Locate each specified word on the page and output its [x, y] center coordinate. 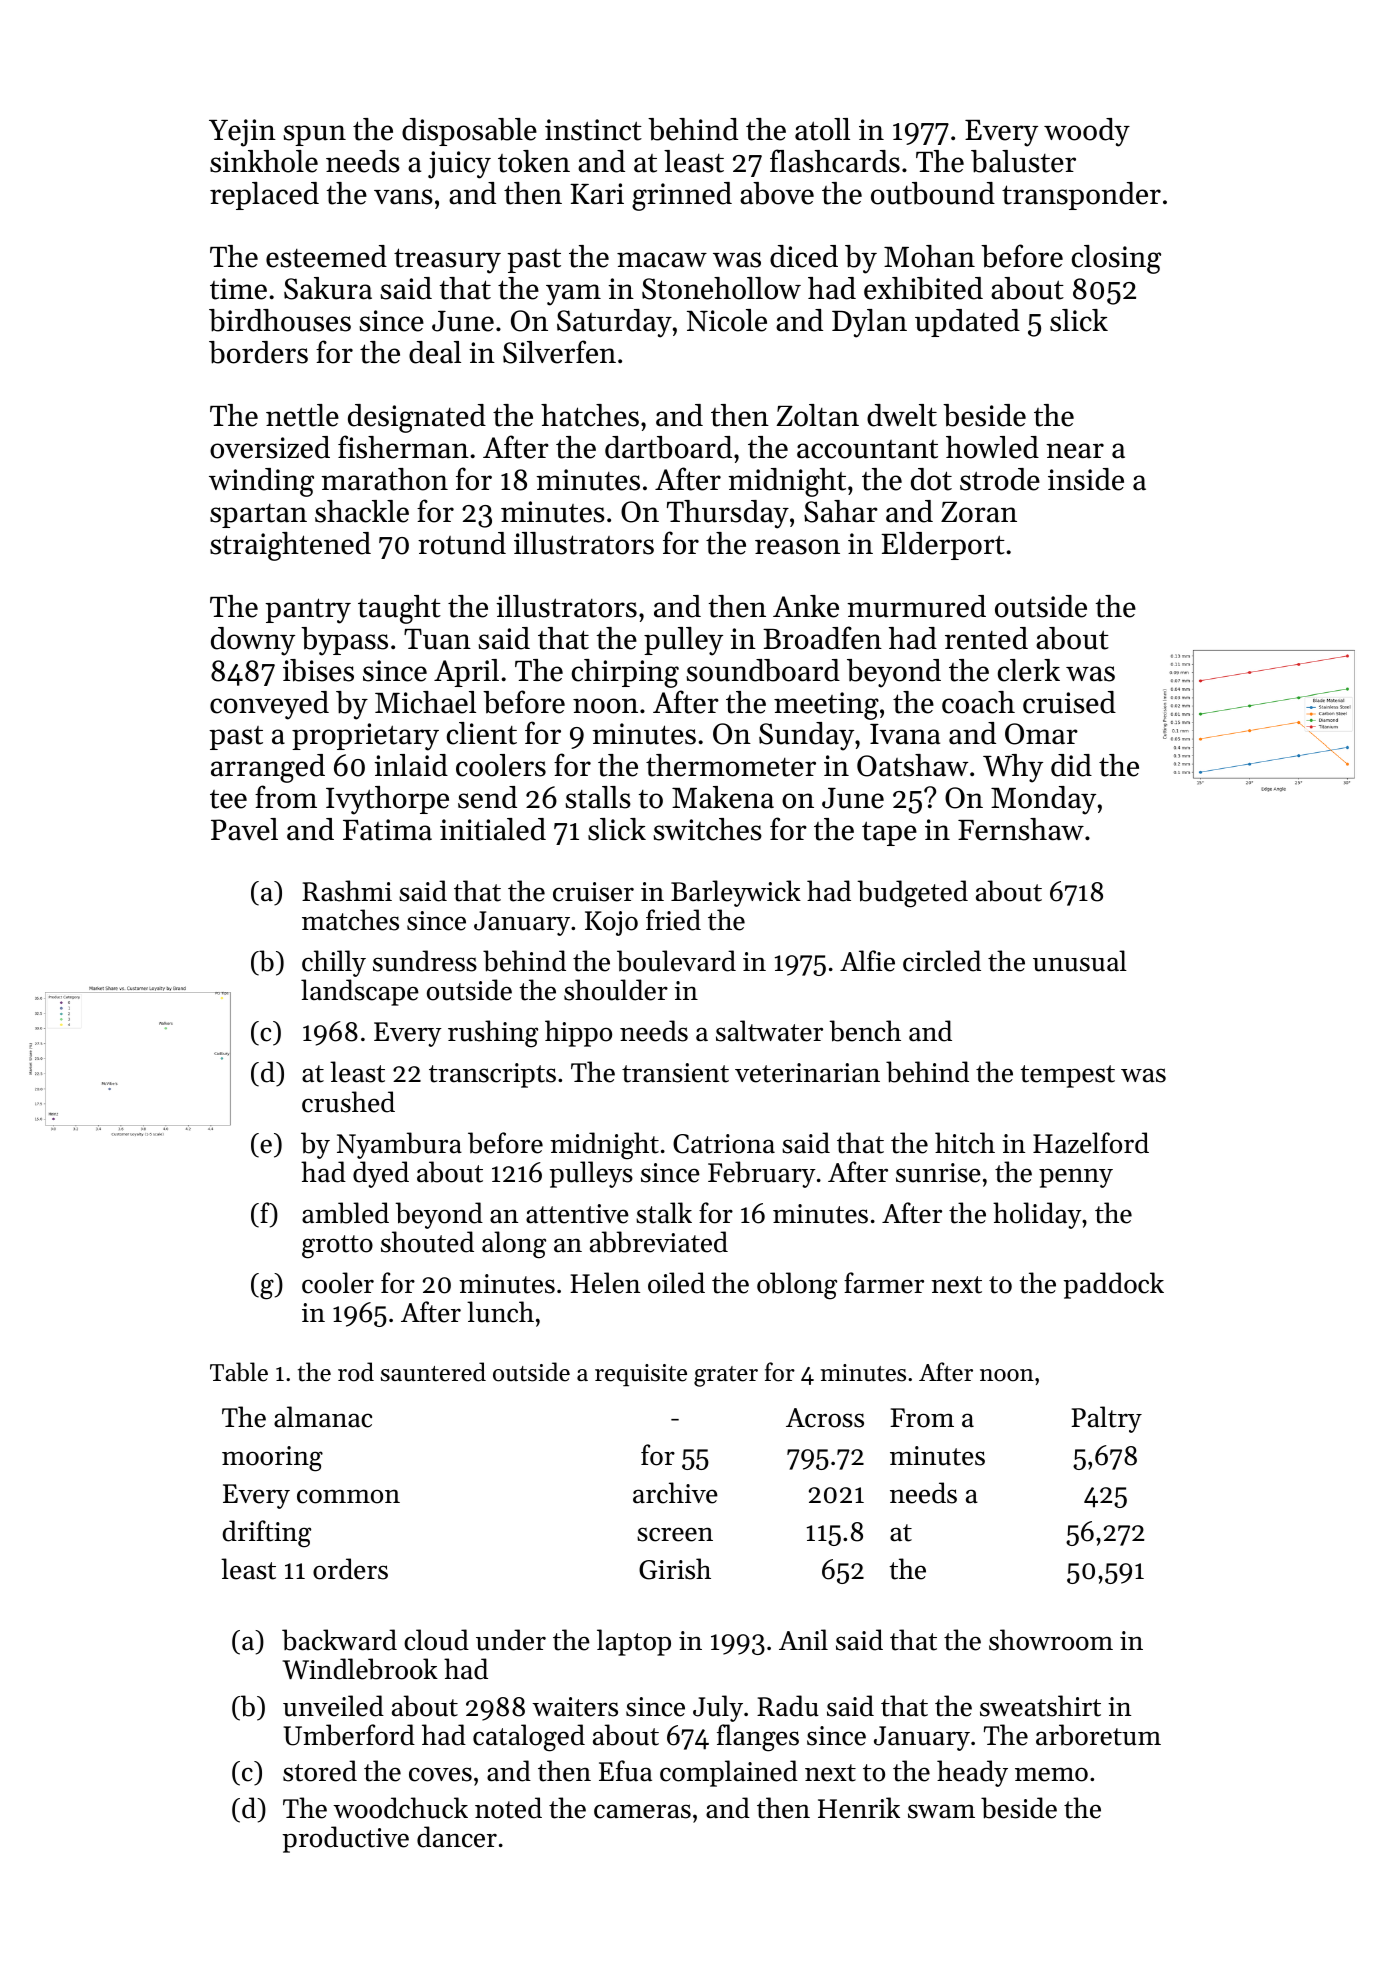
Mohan [929, 256]
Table [239, 1372]
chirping [625, 673]
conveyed [269, 705]
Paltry [1106, 1419]
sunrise [938, 1173]
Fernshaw [1021, 829]
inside [1086, 479]
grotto [337, 1247]
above [777, 193]
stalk [664, 1213]
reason [797, 547]
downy [253, 641]
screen [675, 1534]
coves [440, 1774]
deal [435, 352]
